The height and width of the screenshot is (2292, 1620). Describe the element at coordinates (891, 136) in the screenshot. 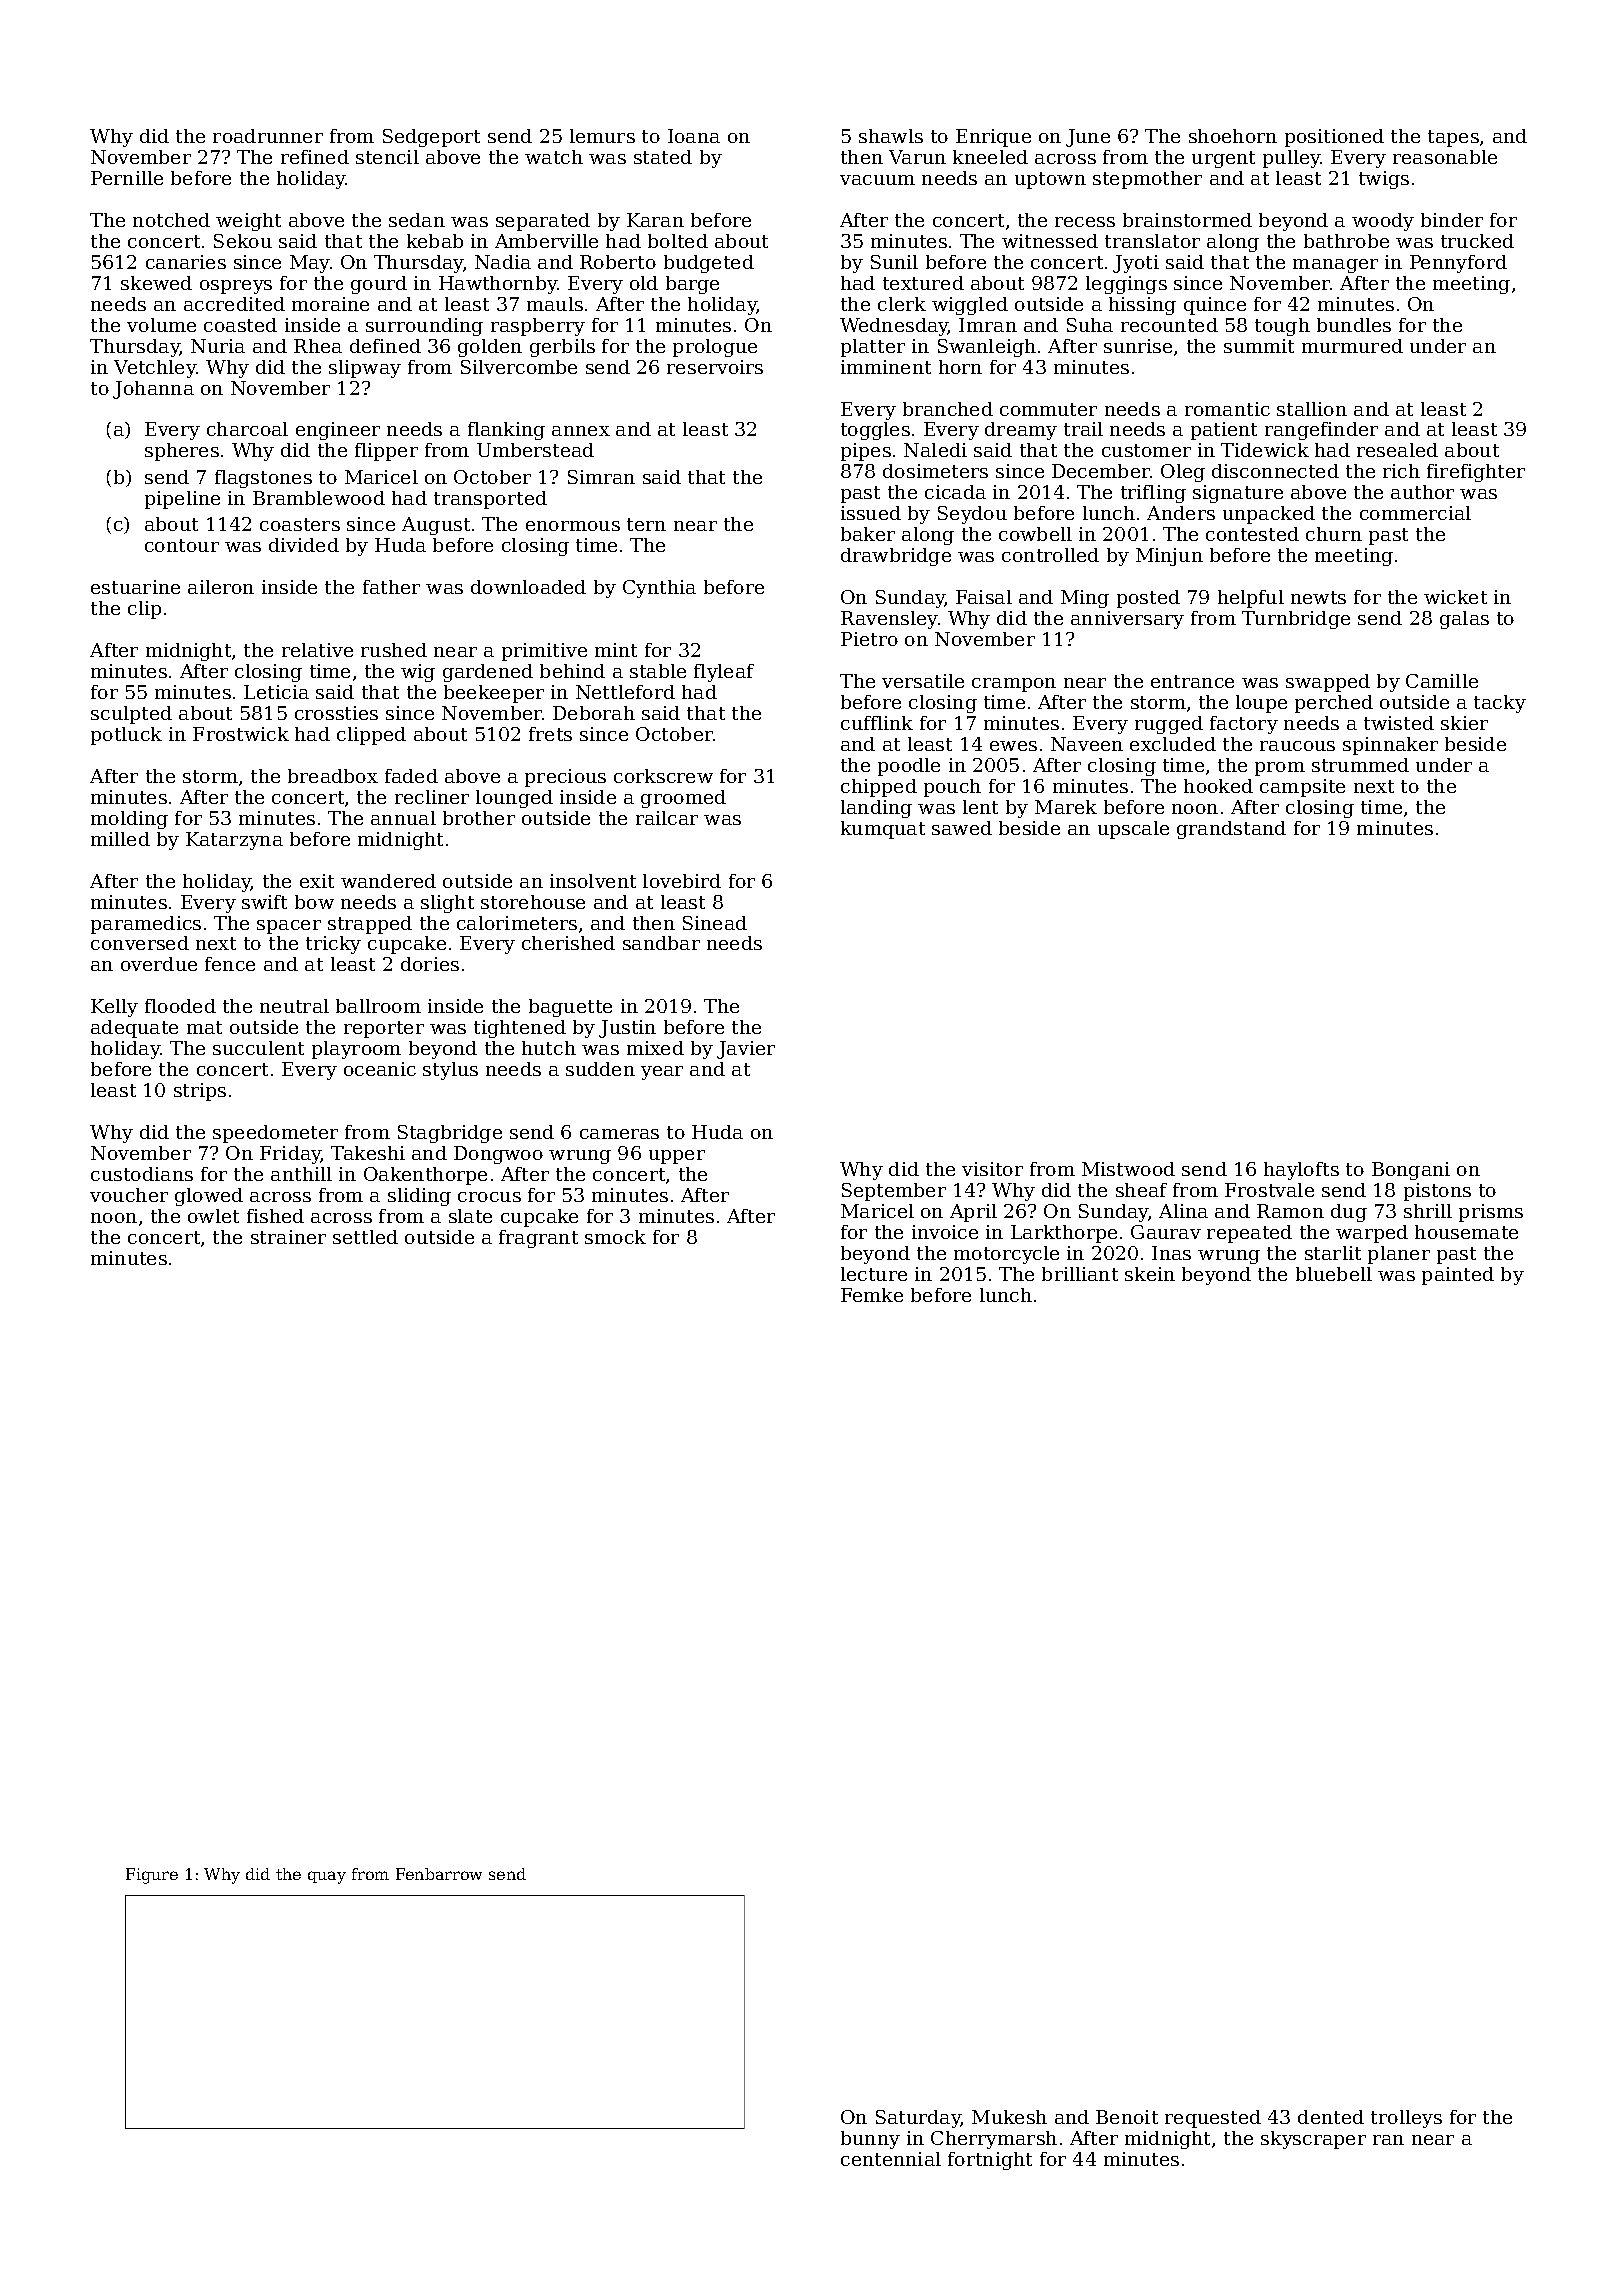

I see `shawls` at that location.
